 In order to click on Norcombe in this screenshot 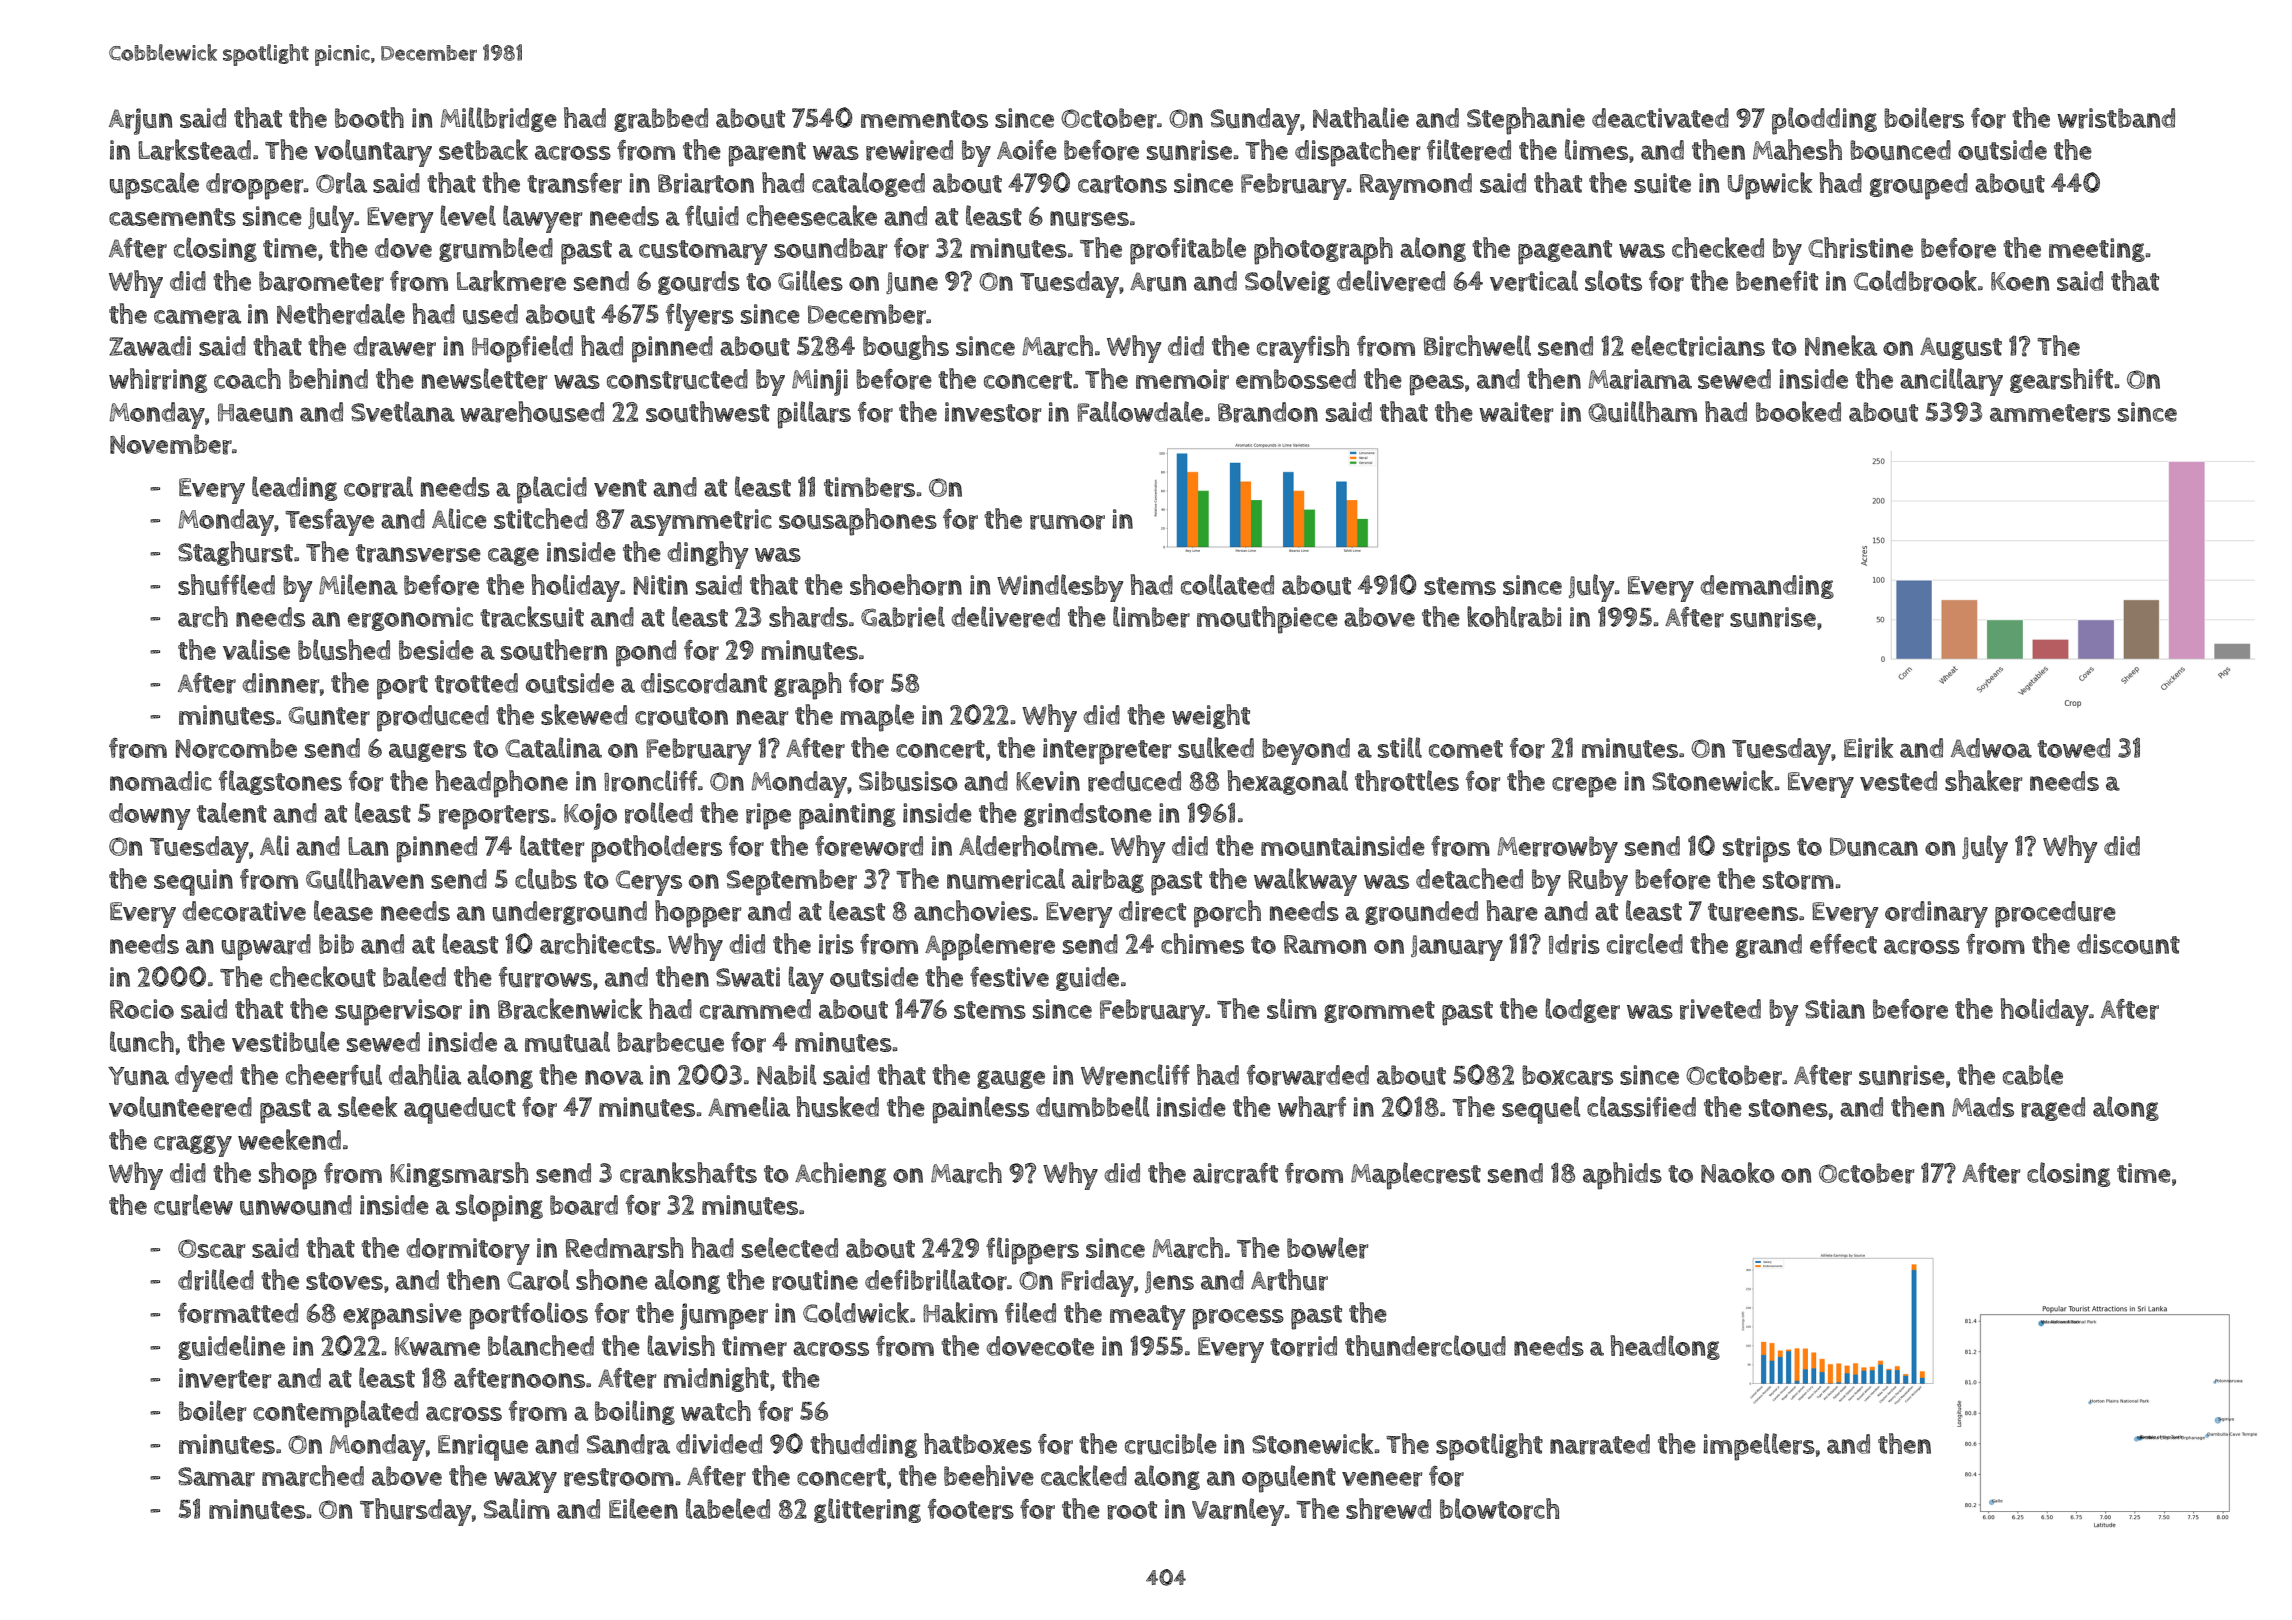, I will do `click(236, 748)`.
